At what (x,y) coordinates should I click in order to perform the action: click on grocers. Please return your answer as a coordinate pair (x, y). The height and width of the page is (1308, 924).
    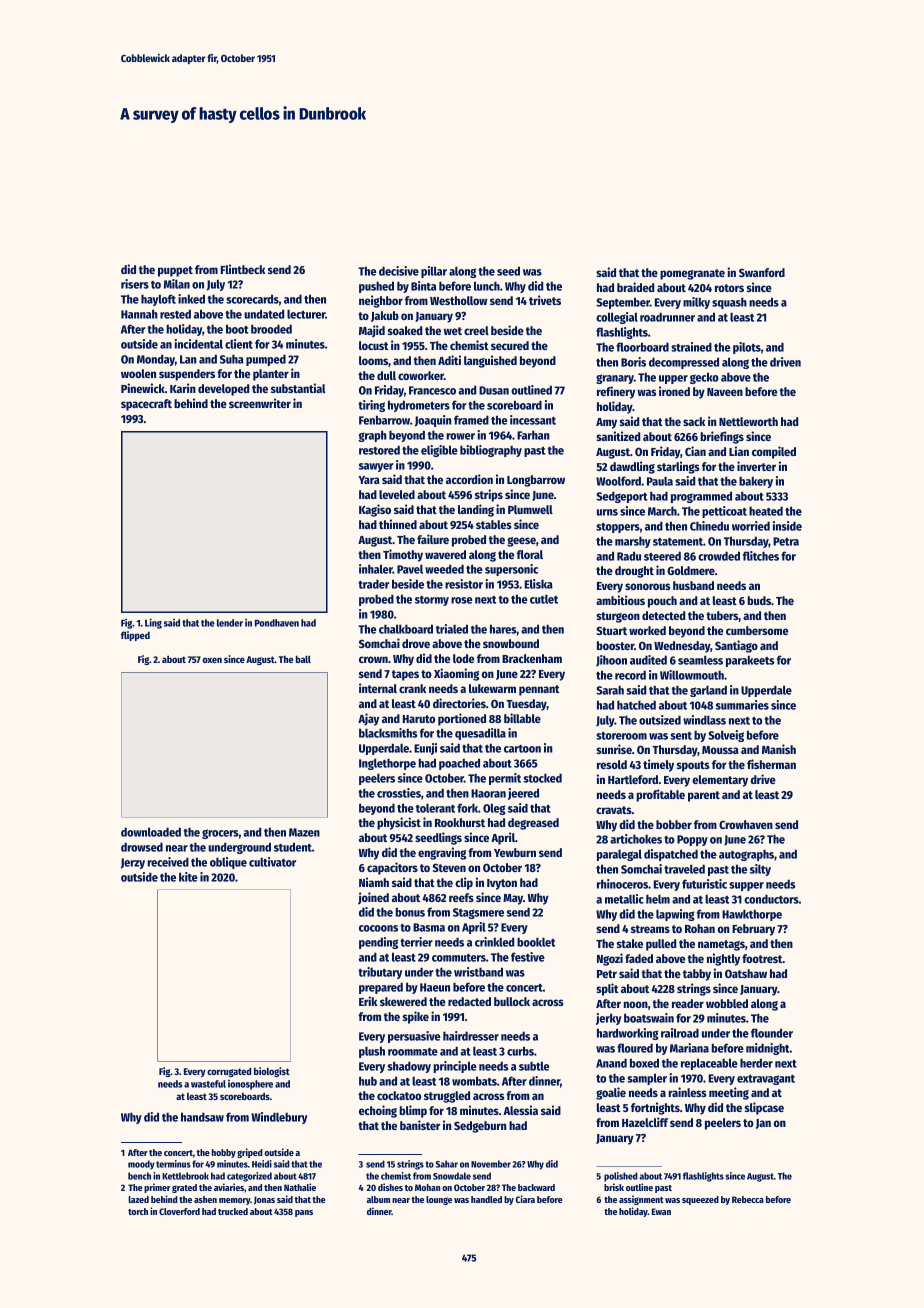
    Looking at the image, I should click on (220, 834).
